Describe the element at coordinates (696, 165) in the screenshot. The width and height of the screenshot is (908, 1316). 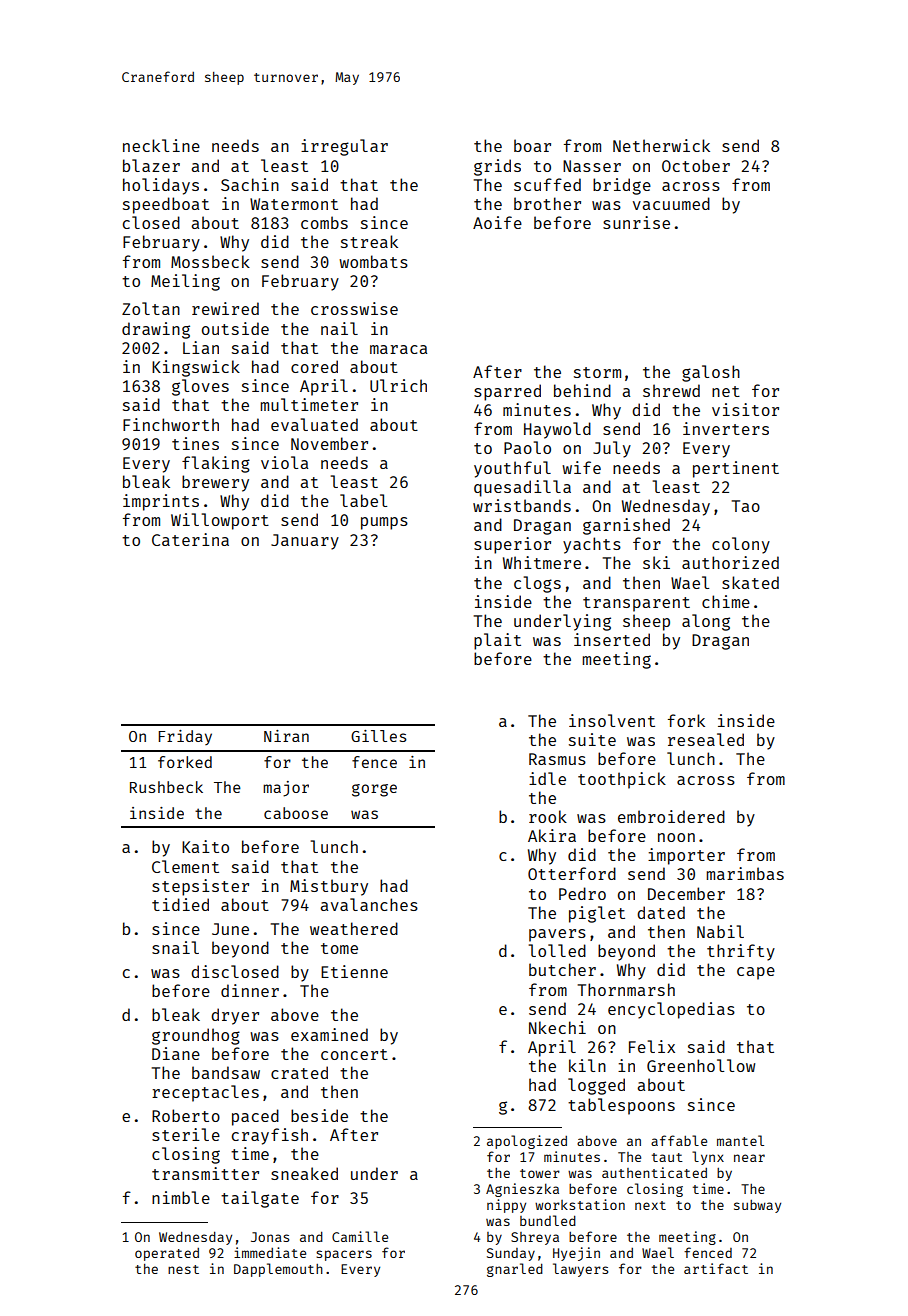
I see `October` at that location.
